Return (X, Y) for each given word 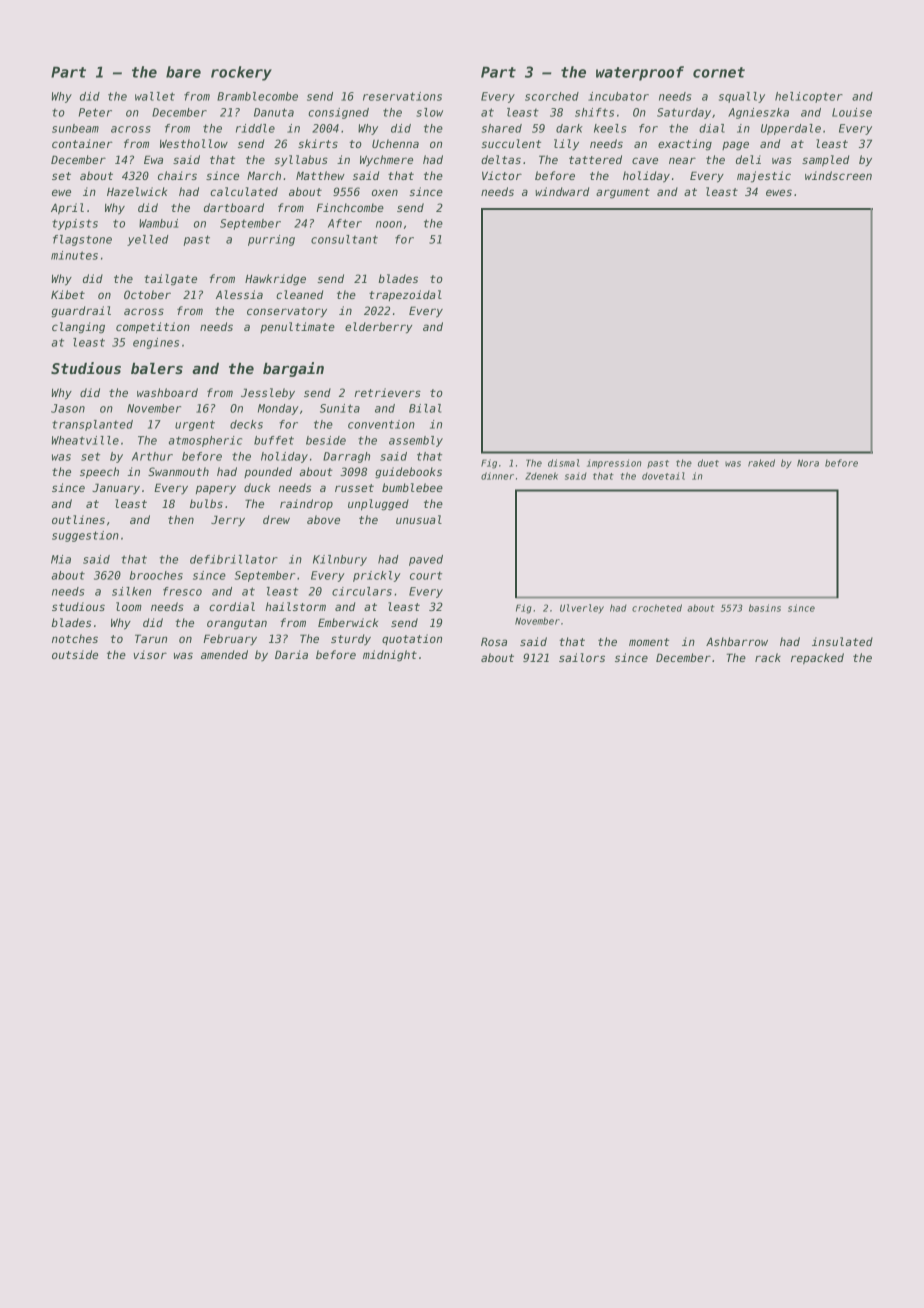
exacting (685, 145)
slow (429, 112)
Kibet (68, 294)
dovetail (663, 476)
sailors (582, 657)
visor (150, 654)
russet (354, 488)
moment (649, 642)
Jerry (228, 520)
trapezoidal (405, 295)
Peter (95, 112)
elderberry (378, 328)
